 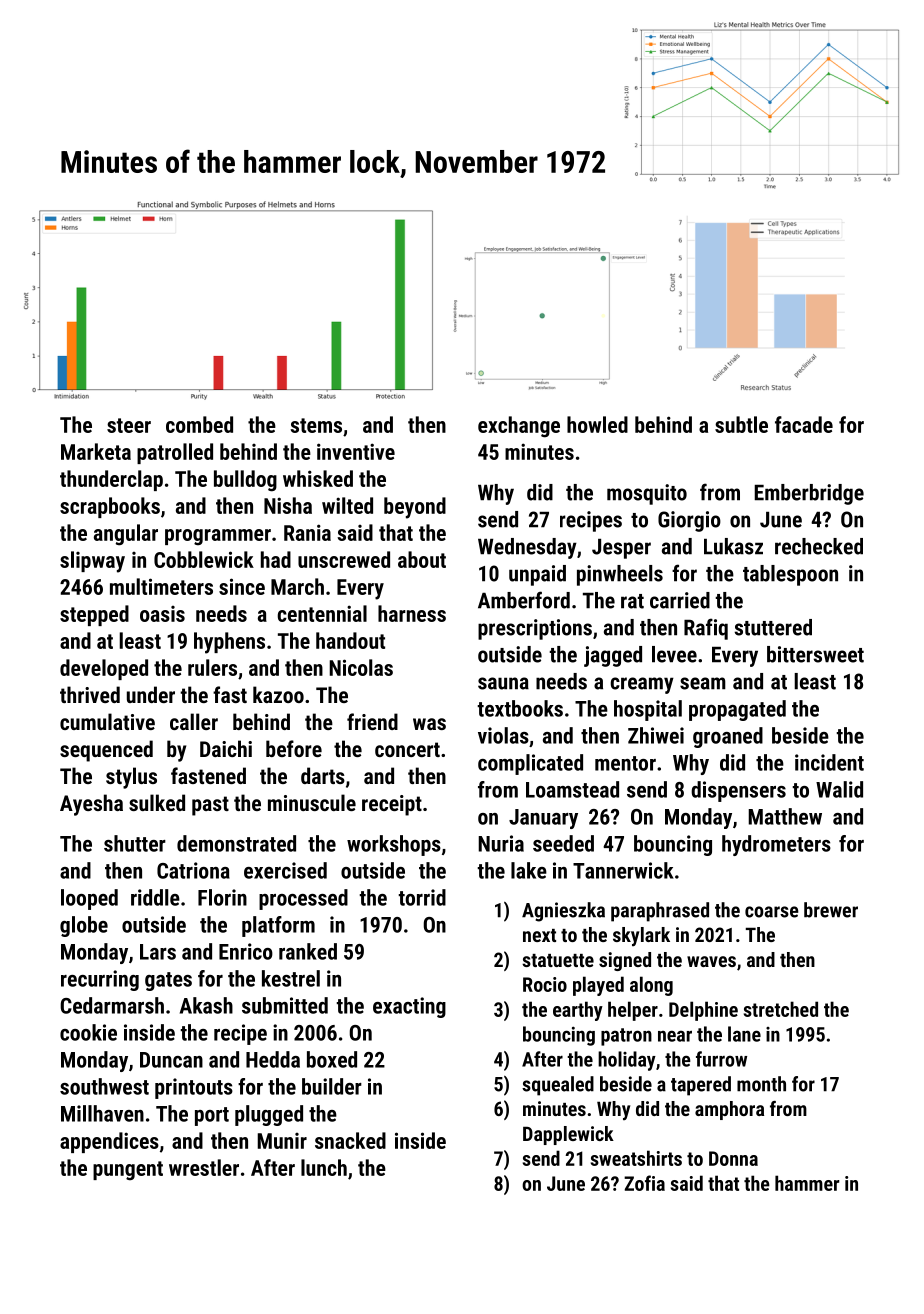 I want to click on levee, so click(x=674, y=654).
